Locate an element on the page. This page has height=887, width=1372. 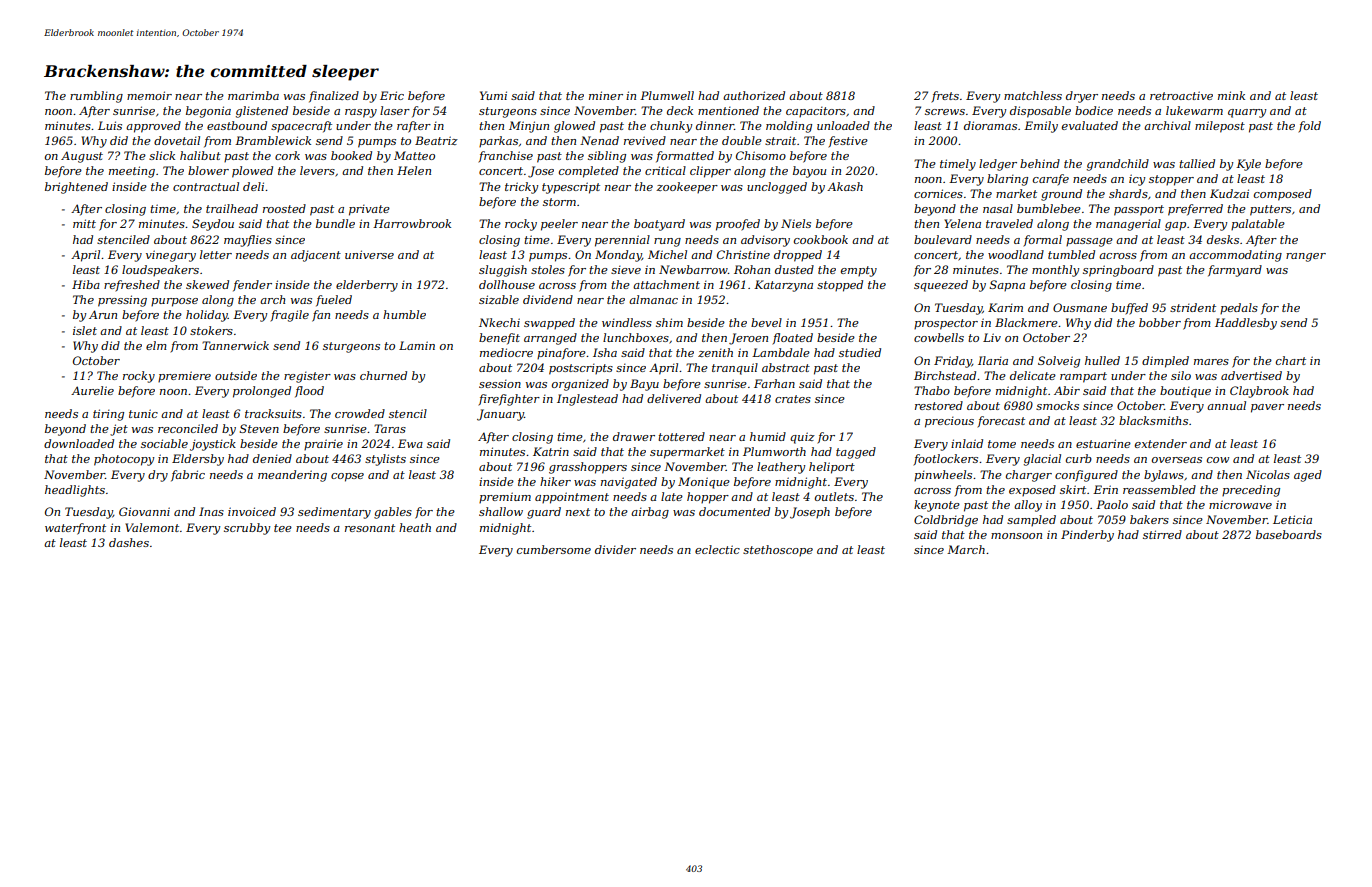
rumbling is located at coordinates (96, 97).
